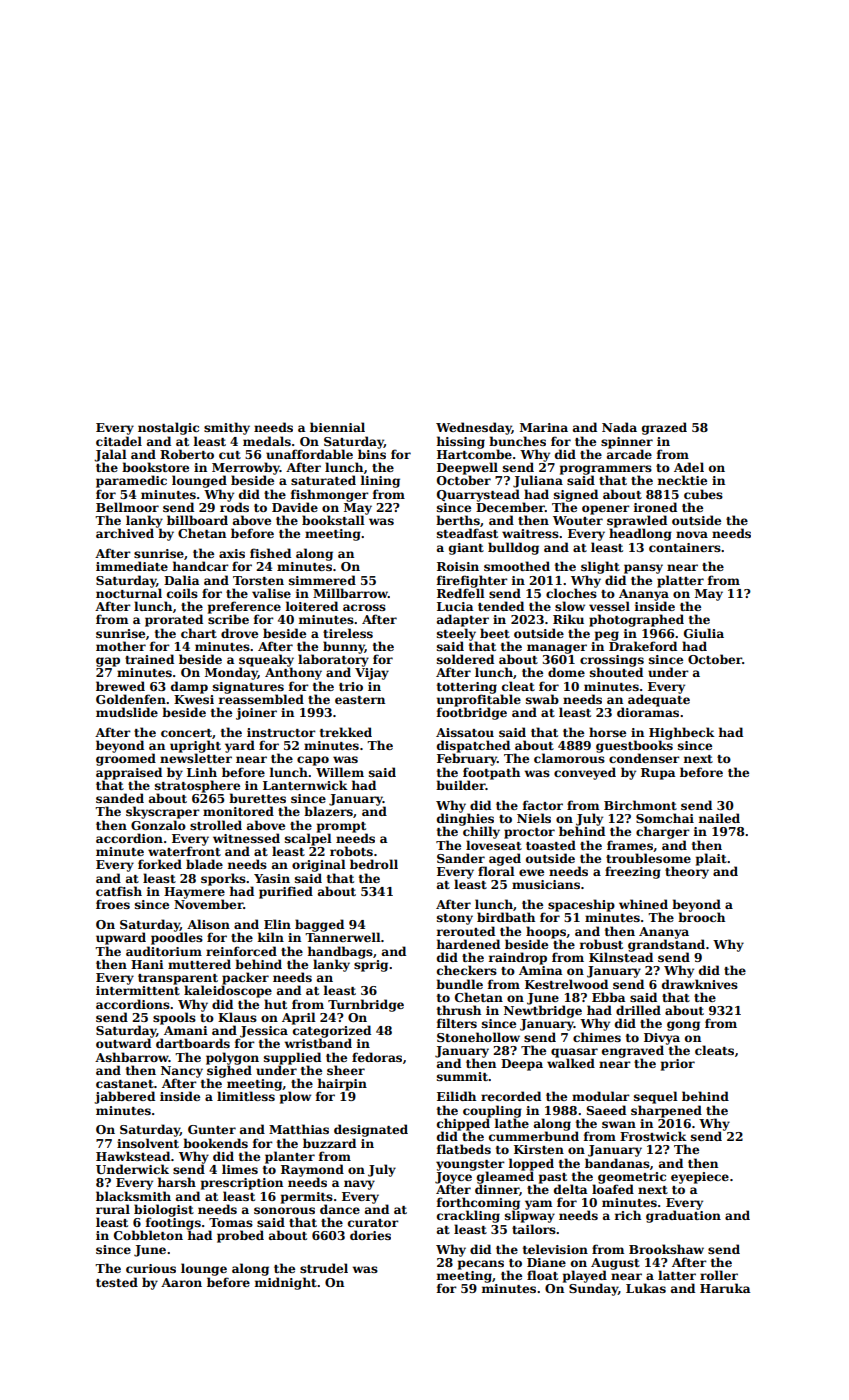  What do you see at coordinates (472, 713) in the screenshot?
I see `footbridge` at bounding box center [472, 713].
